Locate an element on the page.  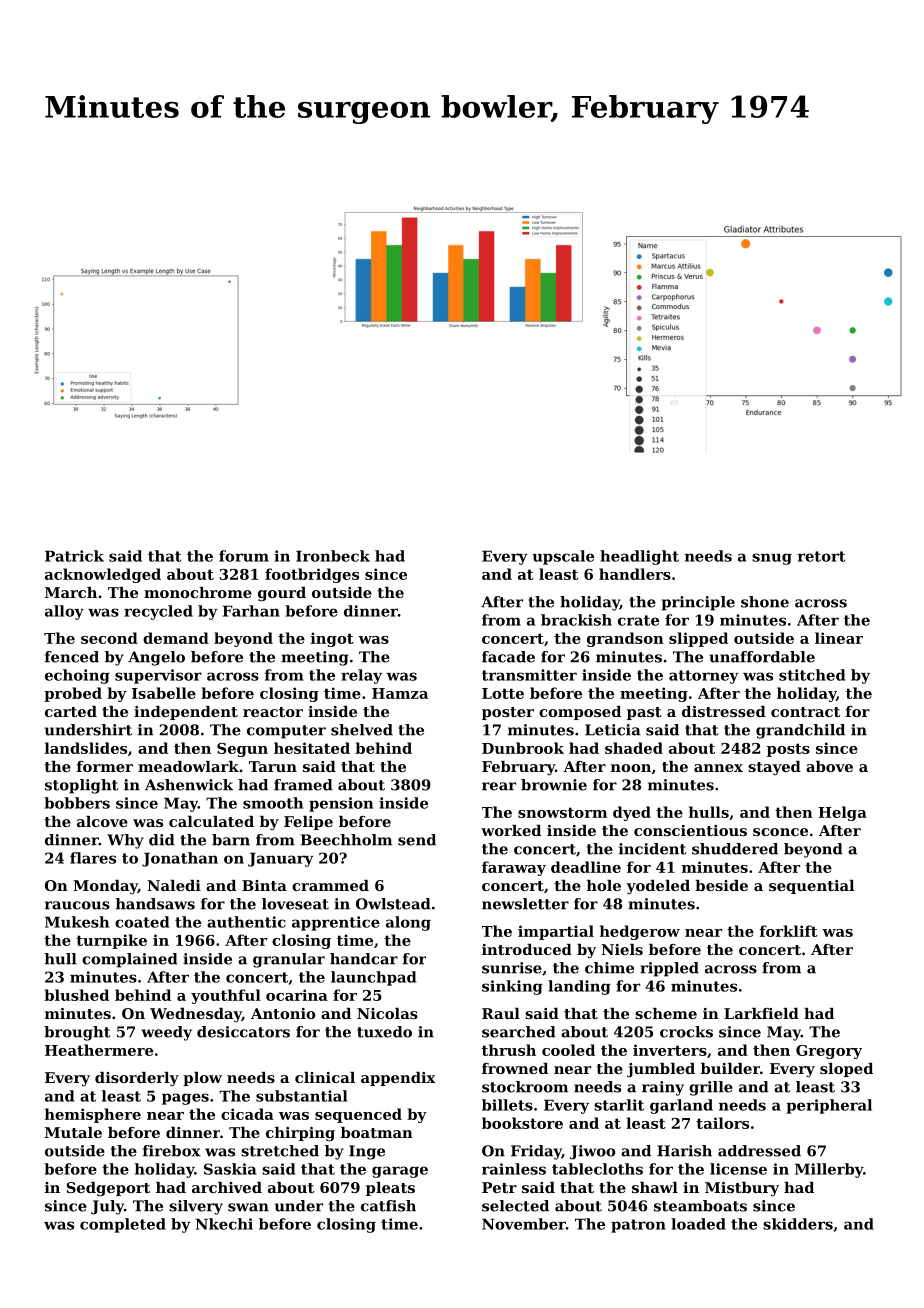
Patrick is located at coordinates (74, 556).
